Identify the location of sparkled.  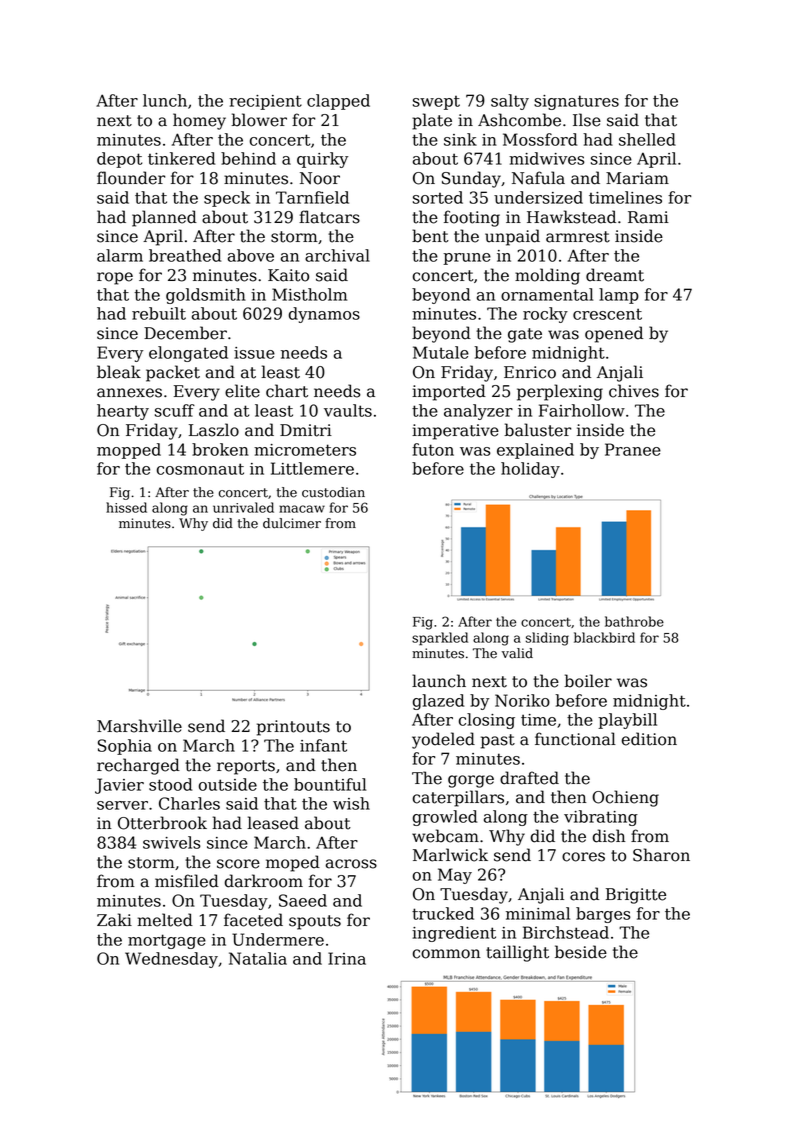
(440, 638).
